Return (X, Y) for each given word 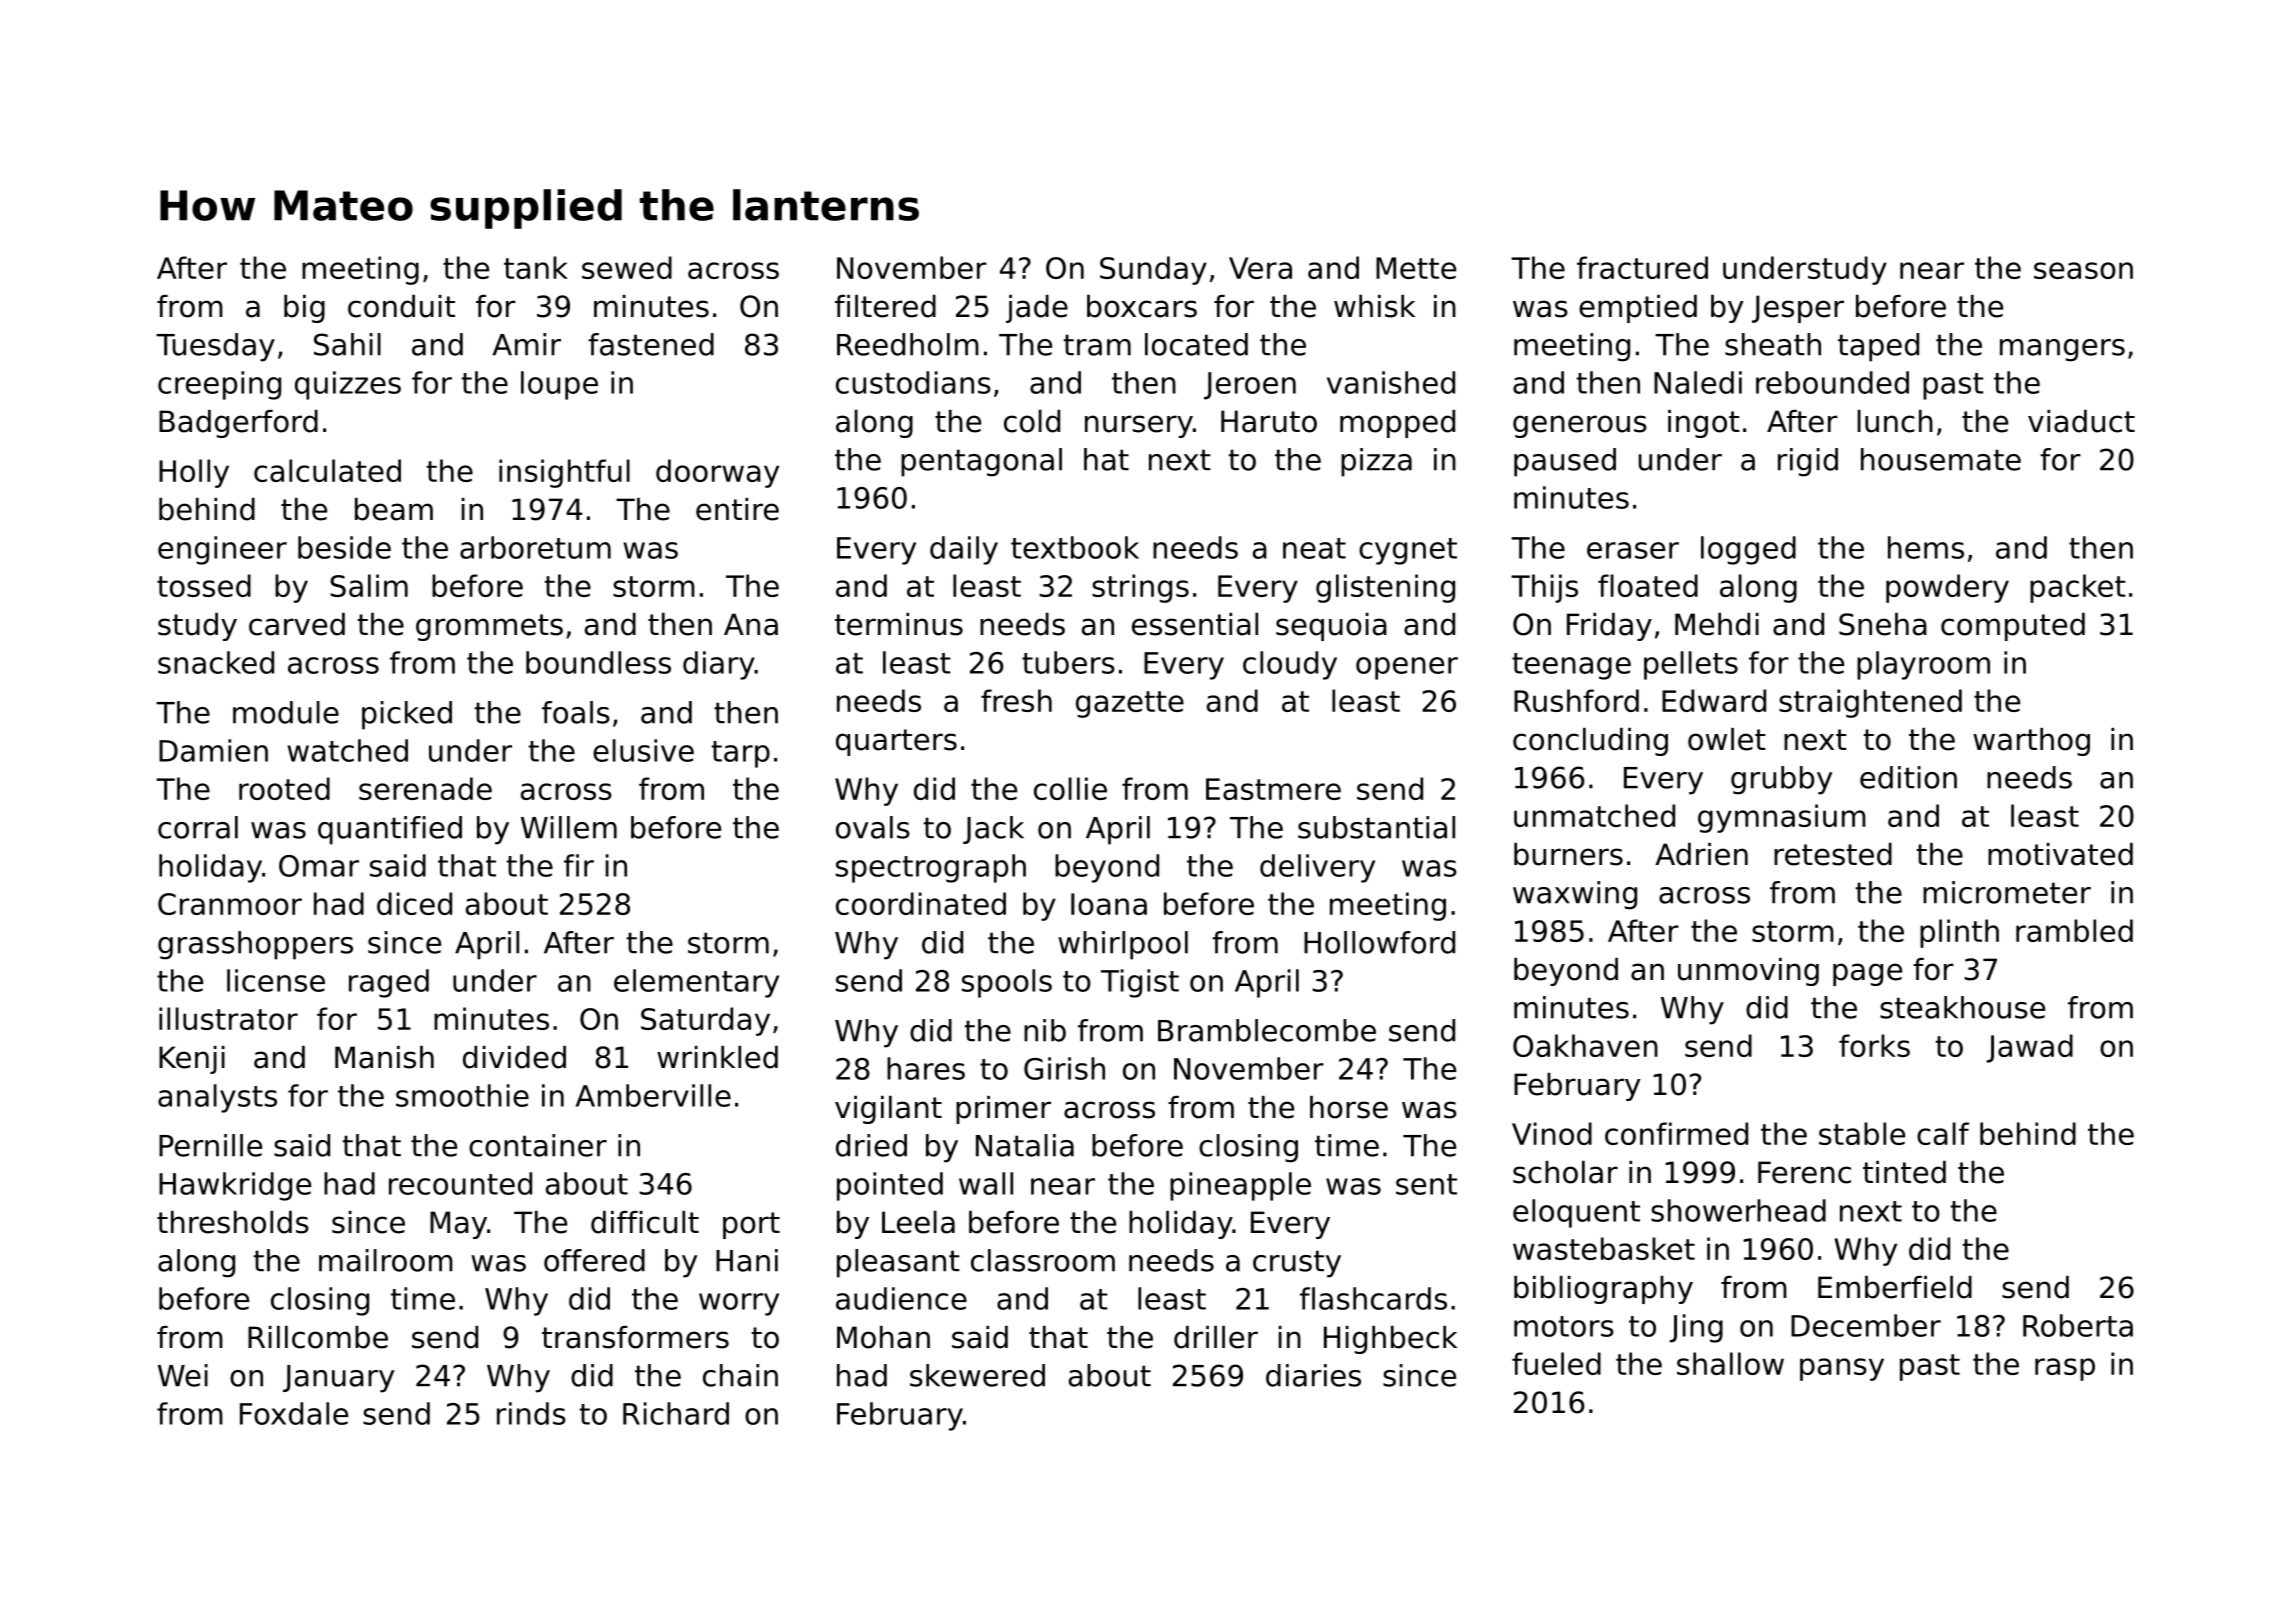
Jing (1696, 1328)
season (2083, 270)
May (458, 1225)
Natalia (1025, 1145)
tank (536, 267)
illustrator (228, 1018)
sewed (627, 267)
